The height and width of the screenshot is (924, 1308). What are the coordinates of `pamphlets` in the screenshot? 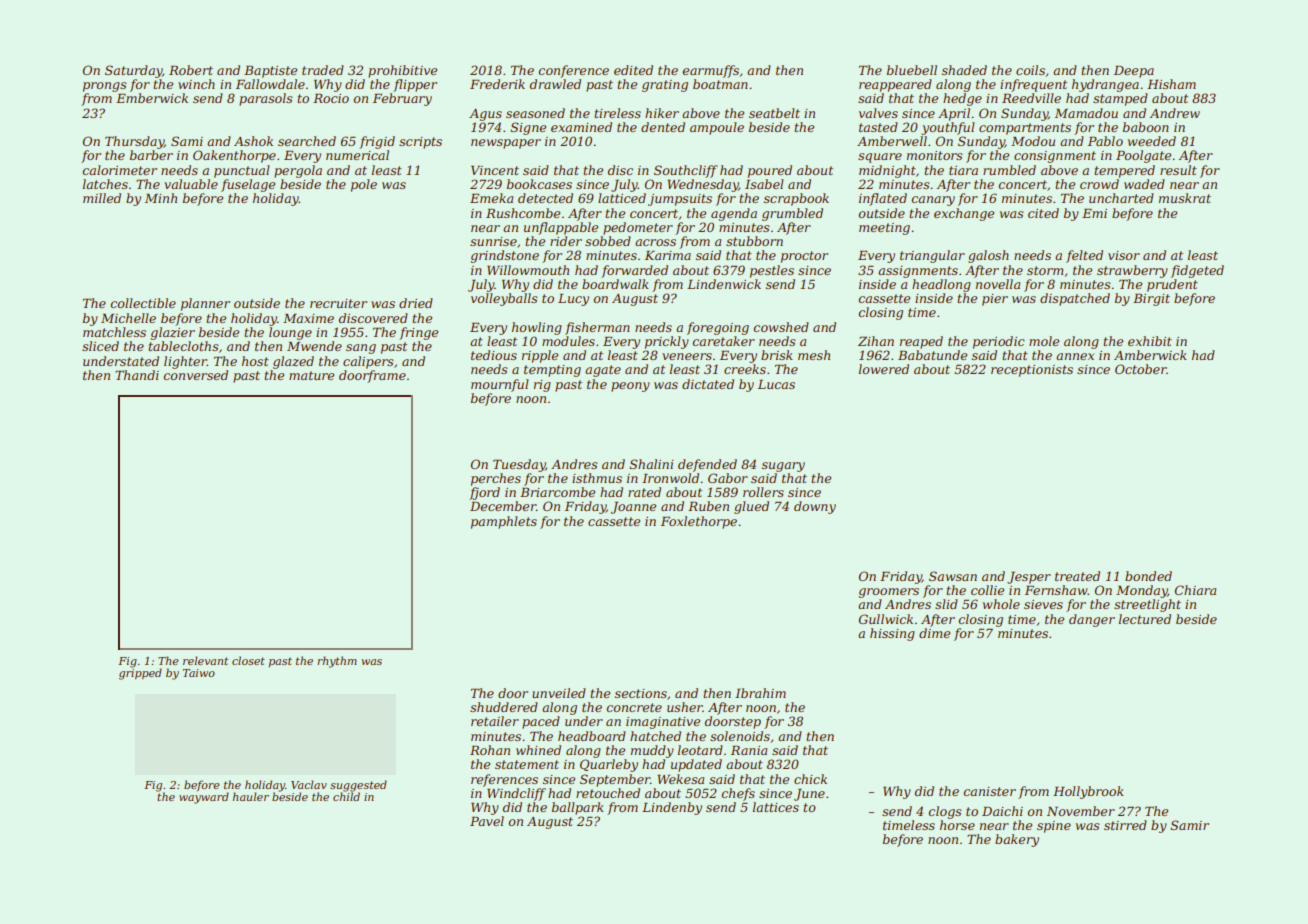 It's located at (504, 522).
